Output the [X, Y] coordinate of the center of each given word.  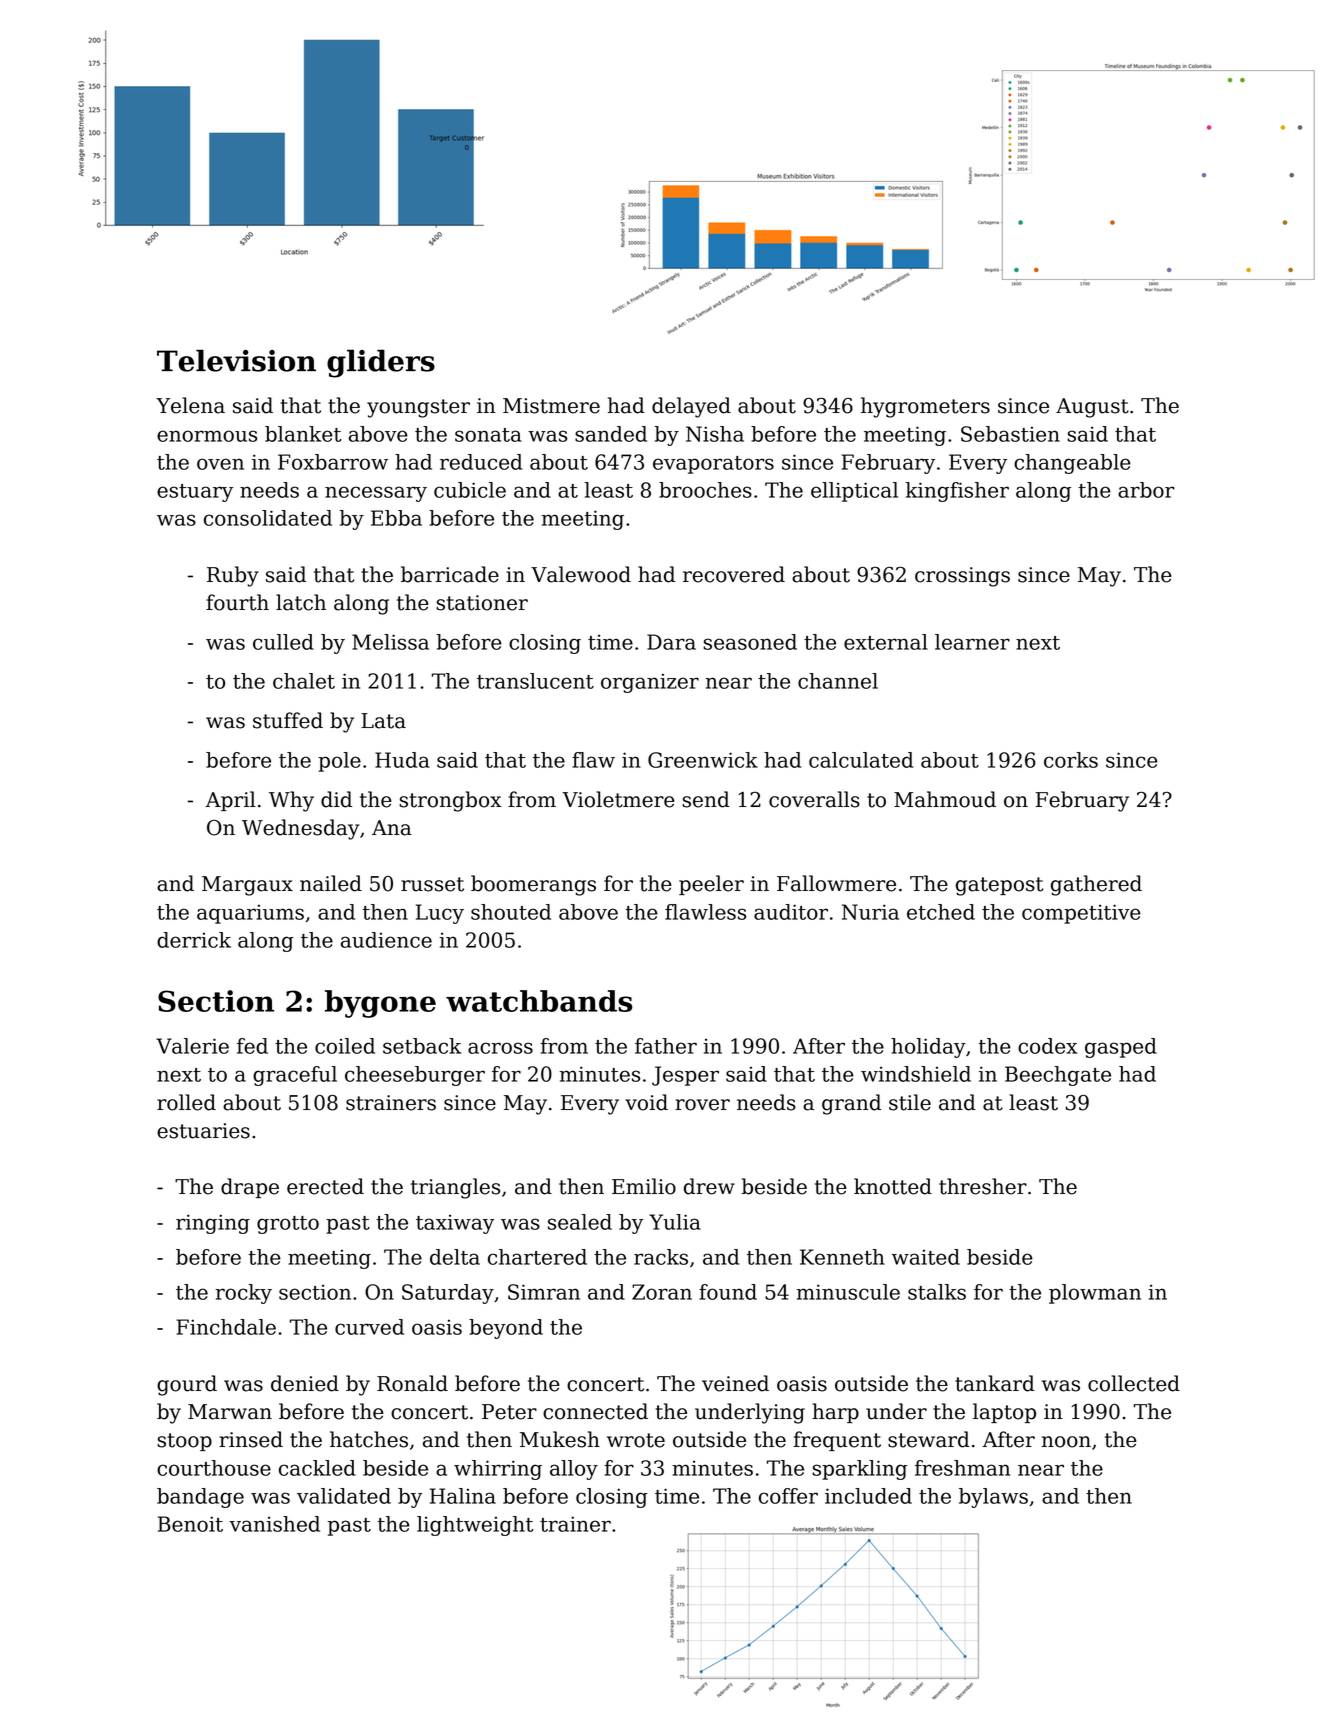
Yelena [190, 405]
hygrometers [925, 407]
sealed [580, 1222]
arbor [1146, 490]
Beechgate [1058, 1076]
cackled [317, 1468]
